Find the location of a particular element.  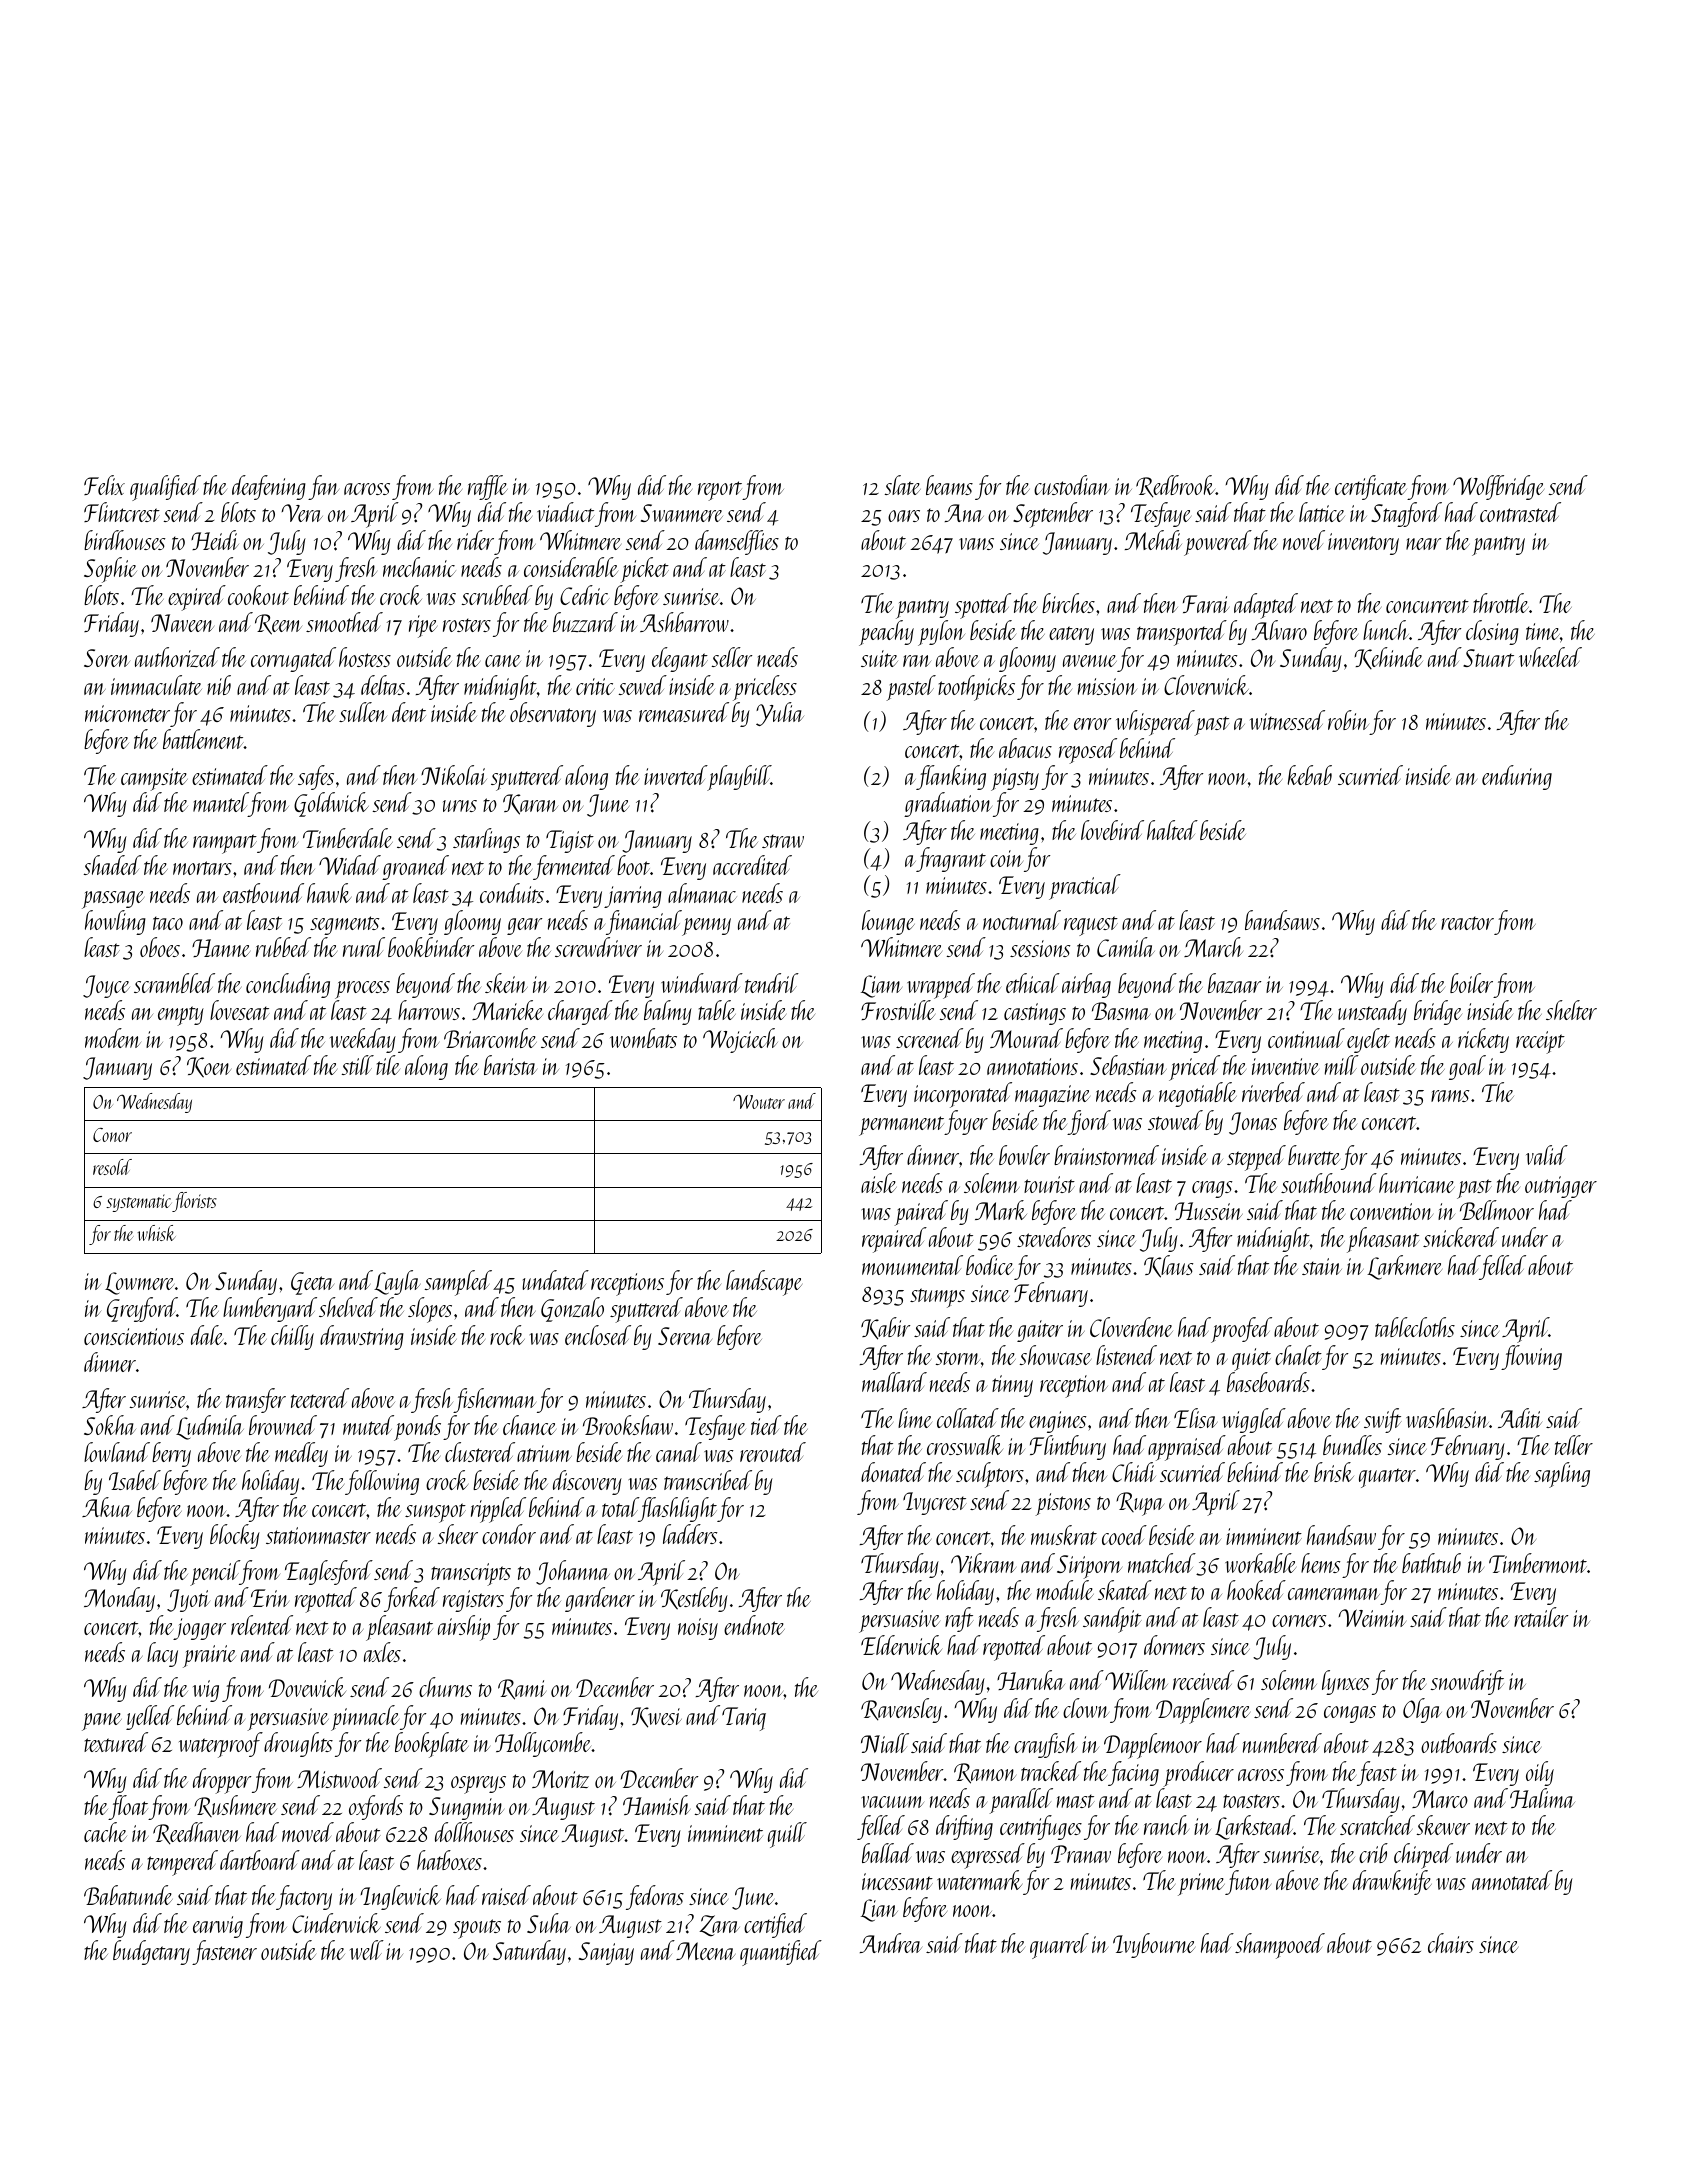

penny is located at coordinates (706, 927).
